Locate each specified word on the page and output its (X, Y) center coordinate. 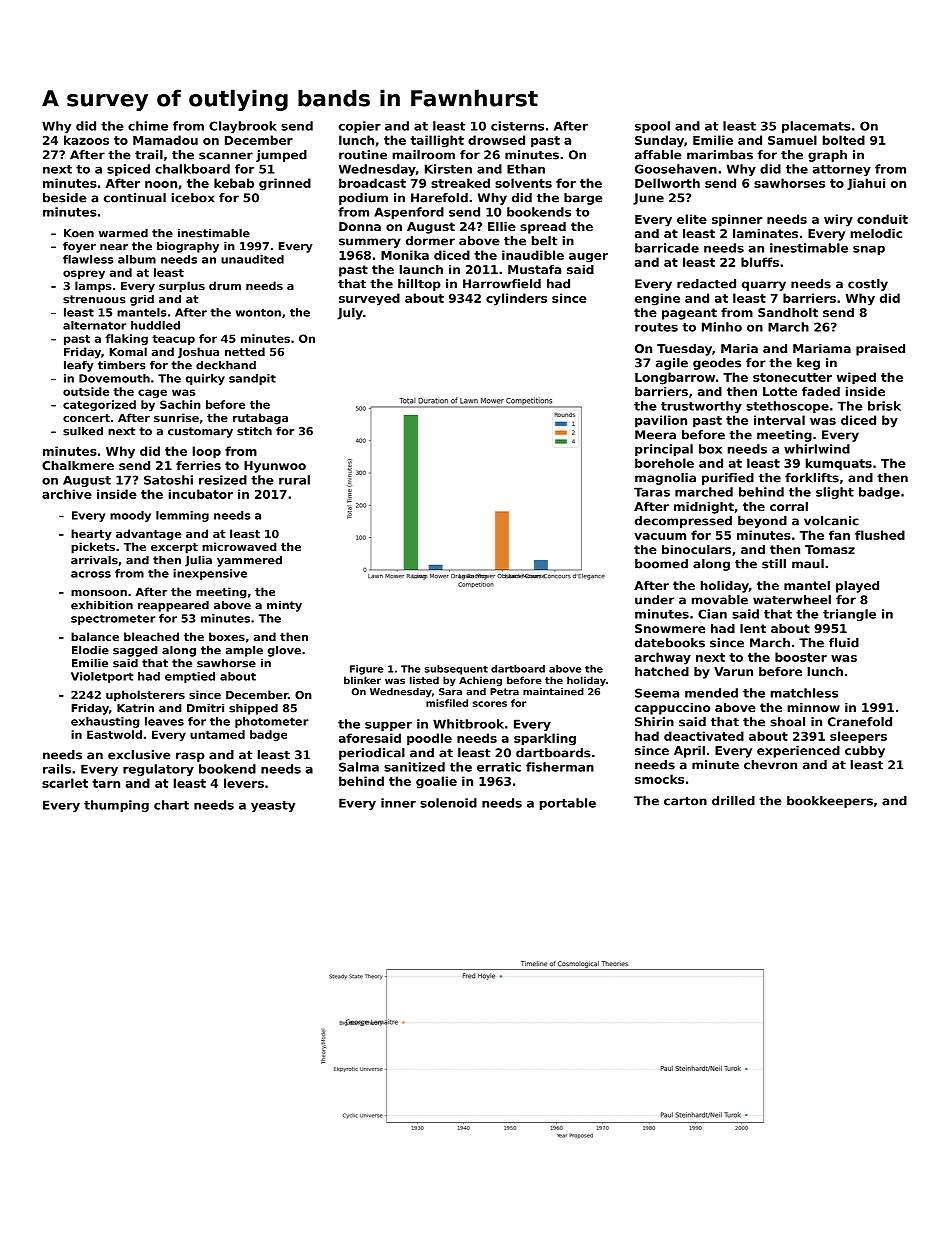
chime (148, 126)
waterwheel (792, 600)
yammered (249, 561)
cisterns (517, 126)
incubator (201, 494)
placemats (816, 127)
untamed (217, 734)
